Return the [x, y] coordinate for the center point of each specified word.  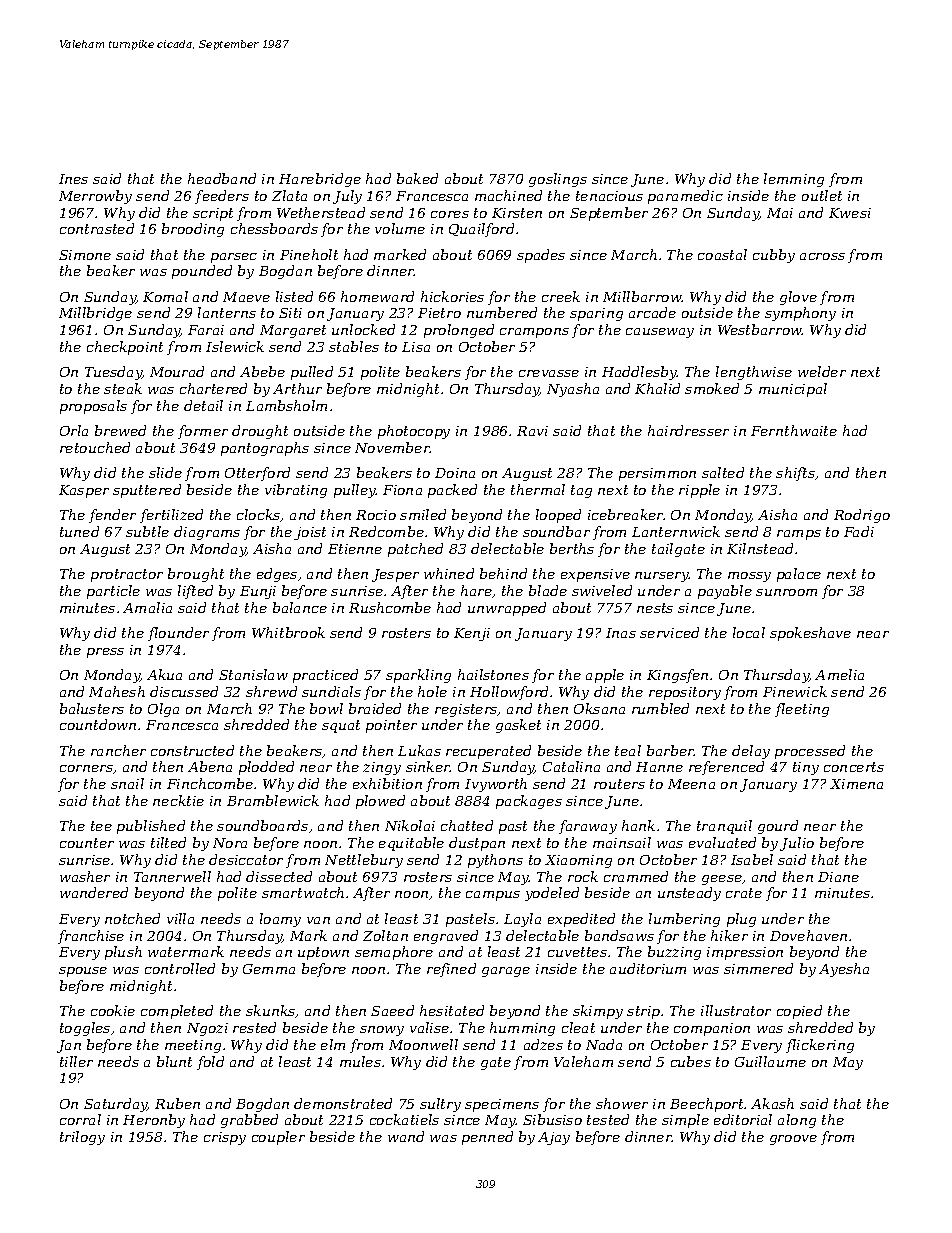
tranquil [724, 827]
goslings [558, 180]
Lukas [419, 750]
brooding [193, 230]
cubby [774, 256]
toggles [85, 1029]
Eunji [258, 592]
